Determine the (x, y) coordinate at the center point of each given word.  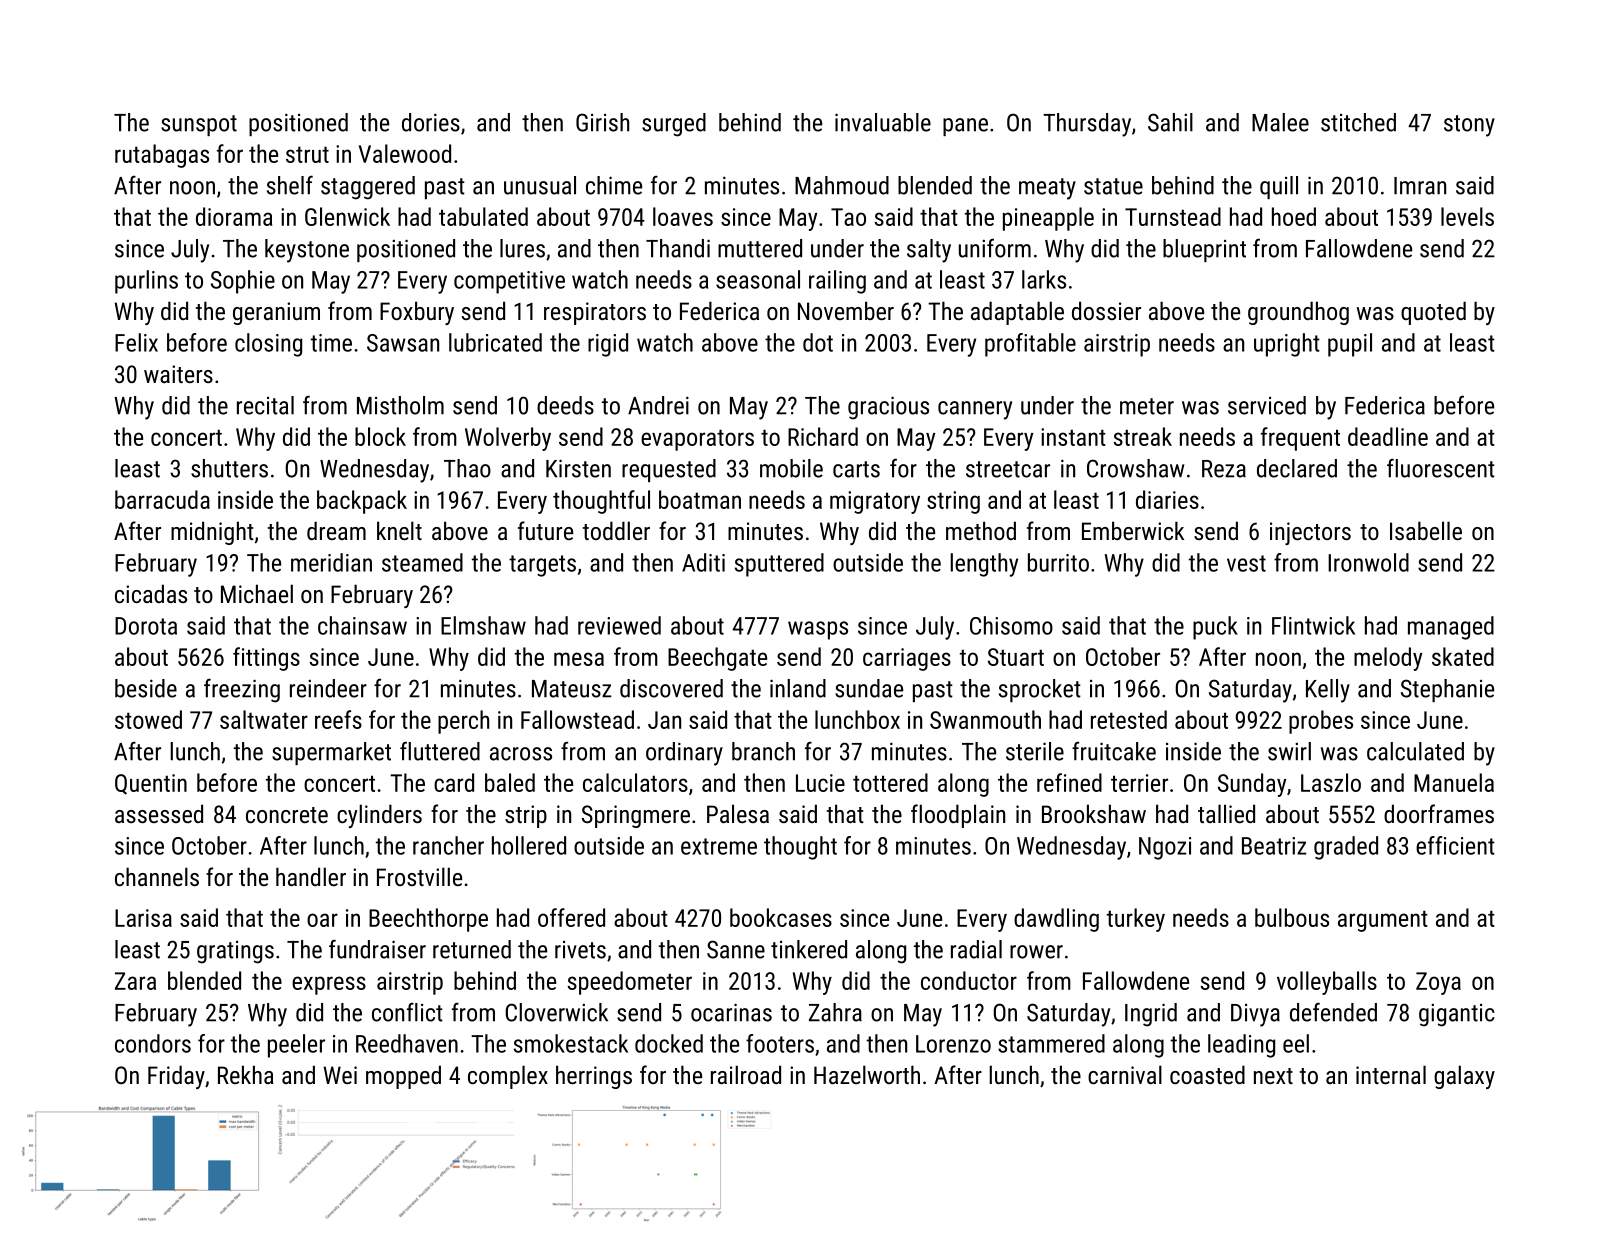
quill (1279, 187)
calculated (1415, 751)
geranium (276, 313)
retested (1129, 719)
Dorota (146, 626)
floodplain (958, 816)
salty (929, 251)
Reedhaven (407, 1043)
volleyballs (1327, 983)
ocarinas (731, 1012)
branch (763, 751)
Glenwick (347, 216)
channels (157, 876)
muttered (760, 248)
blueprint (1204, 250)
